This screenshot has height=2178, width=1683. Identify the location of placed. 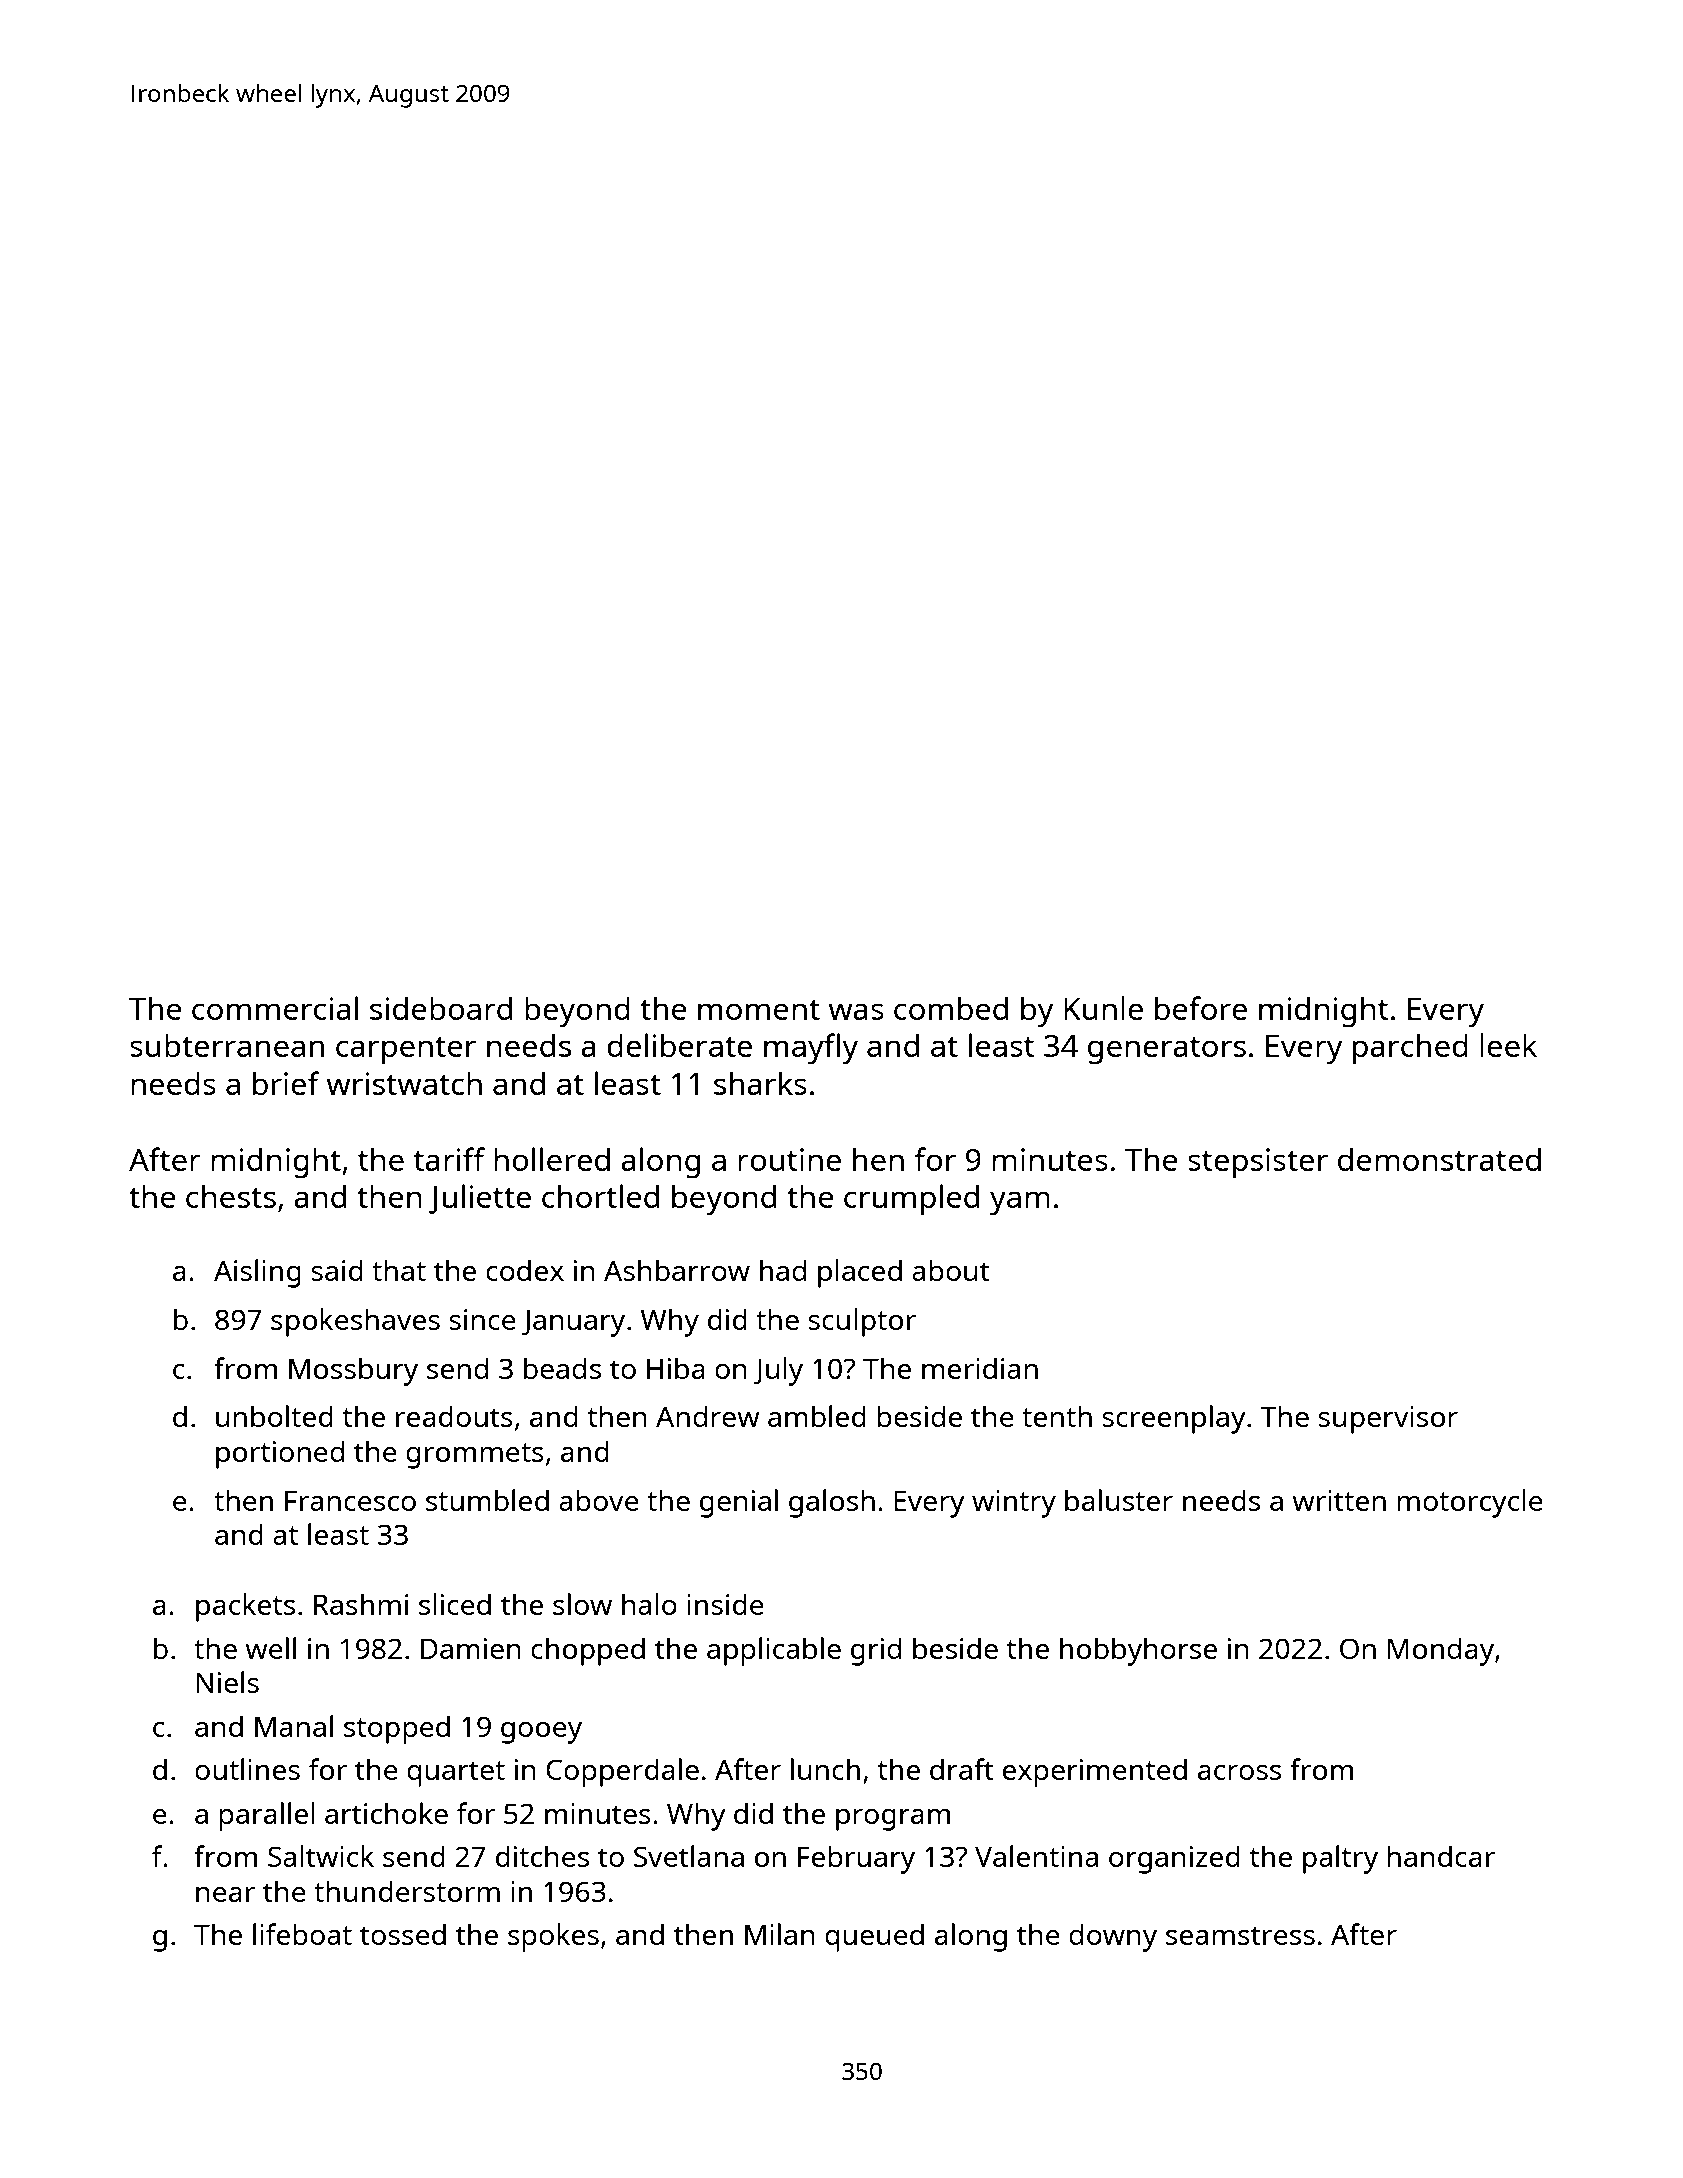
(860, 1273).
